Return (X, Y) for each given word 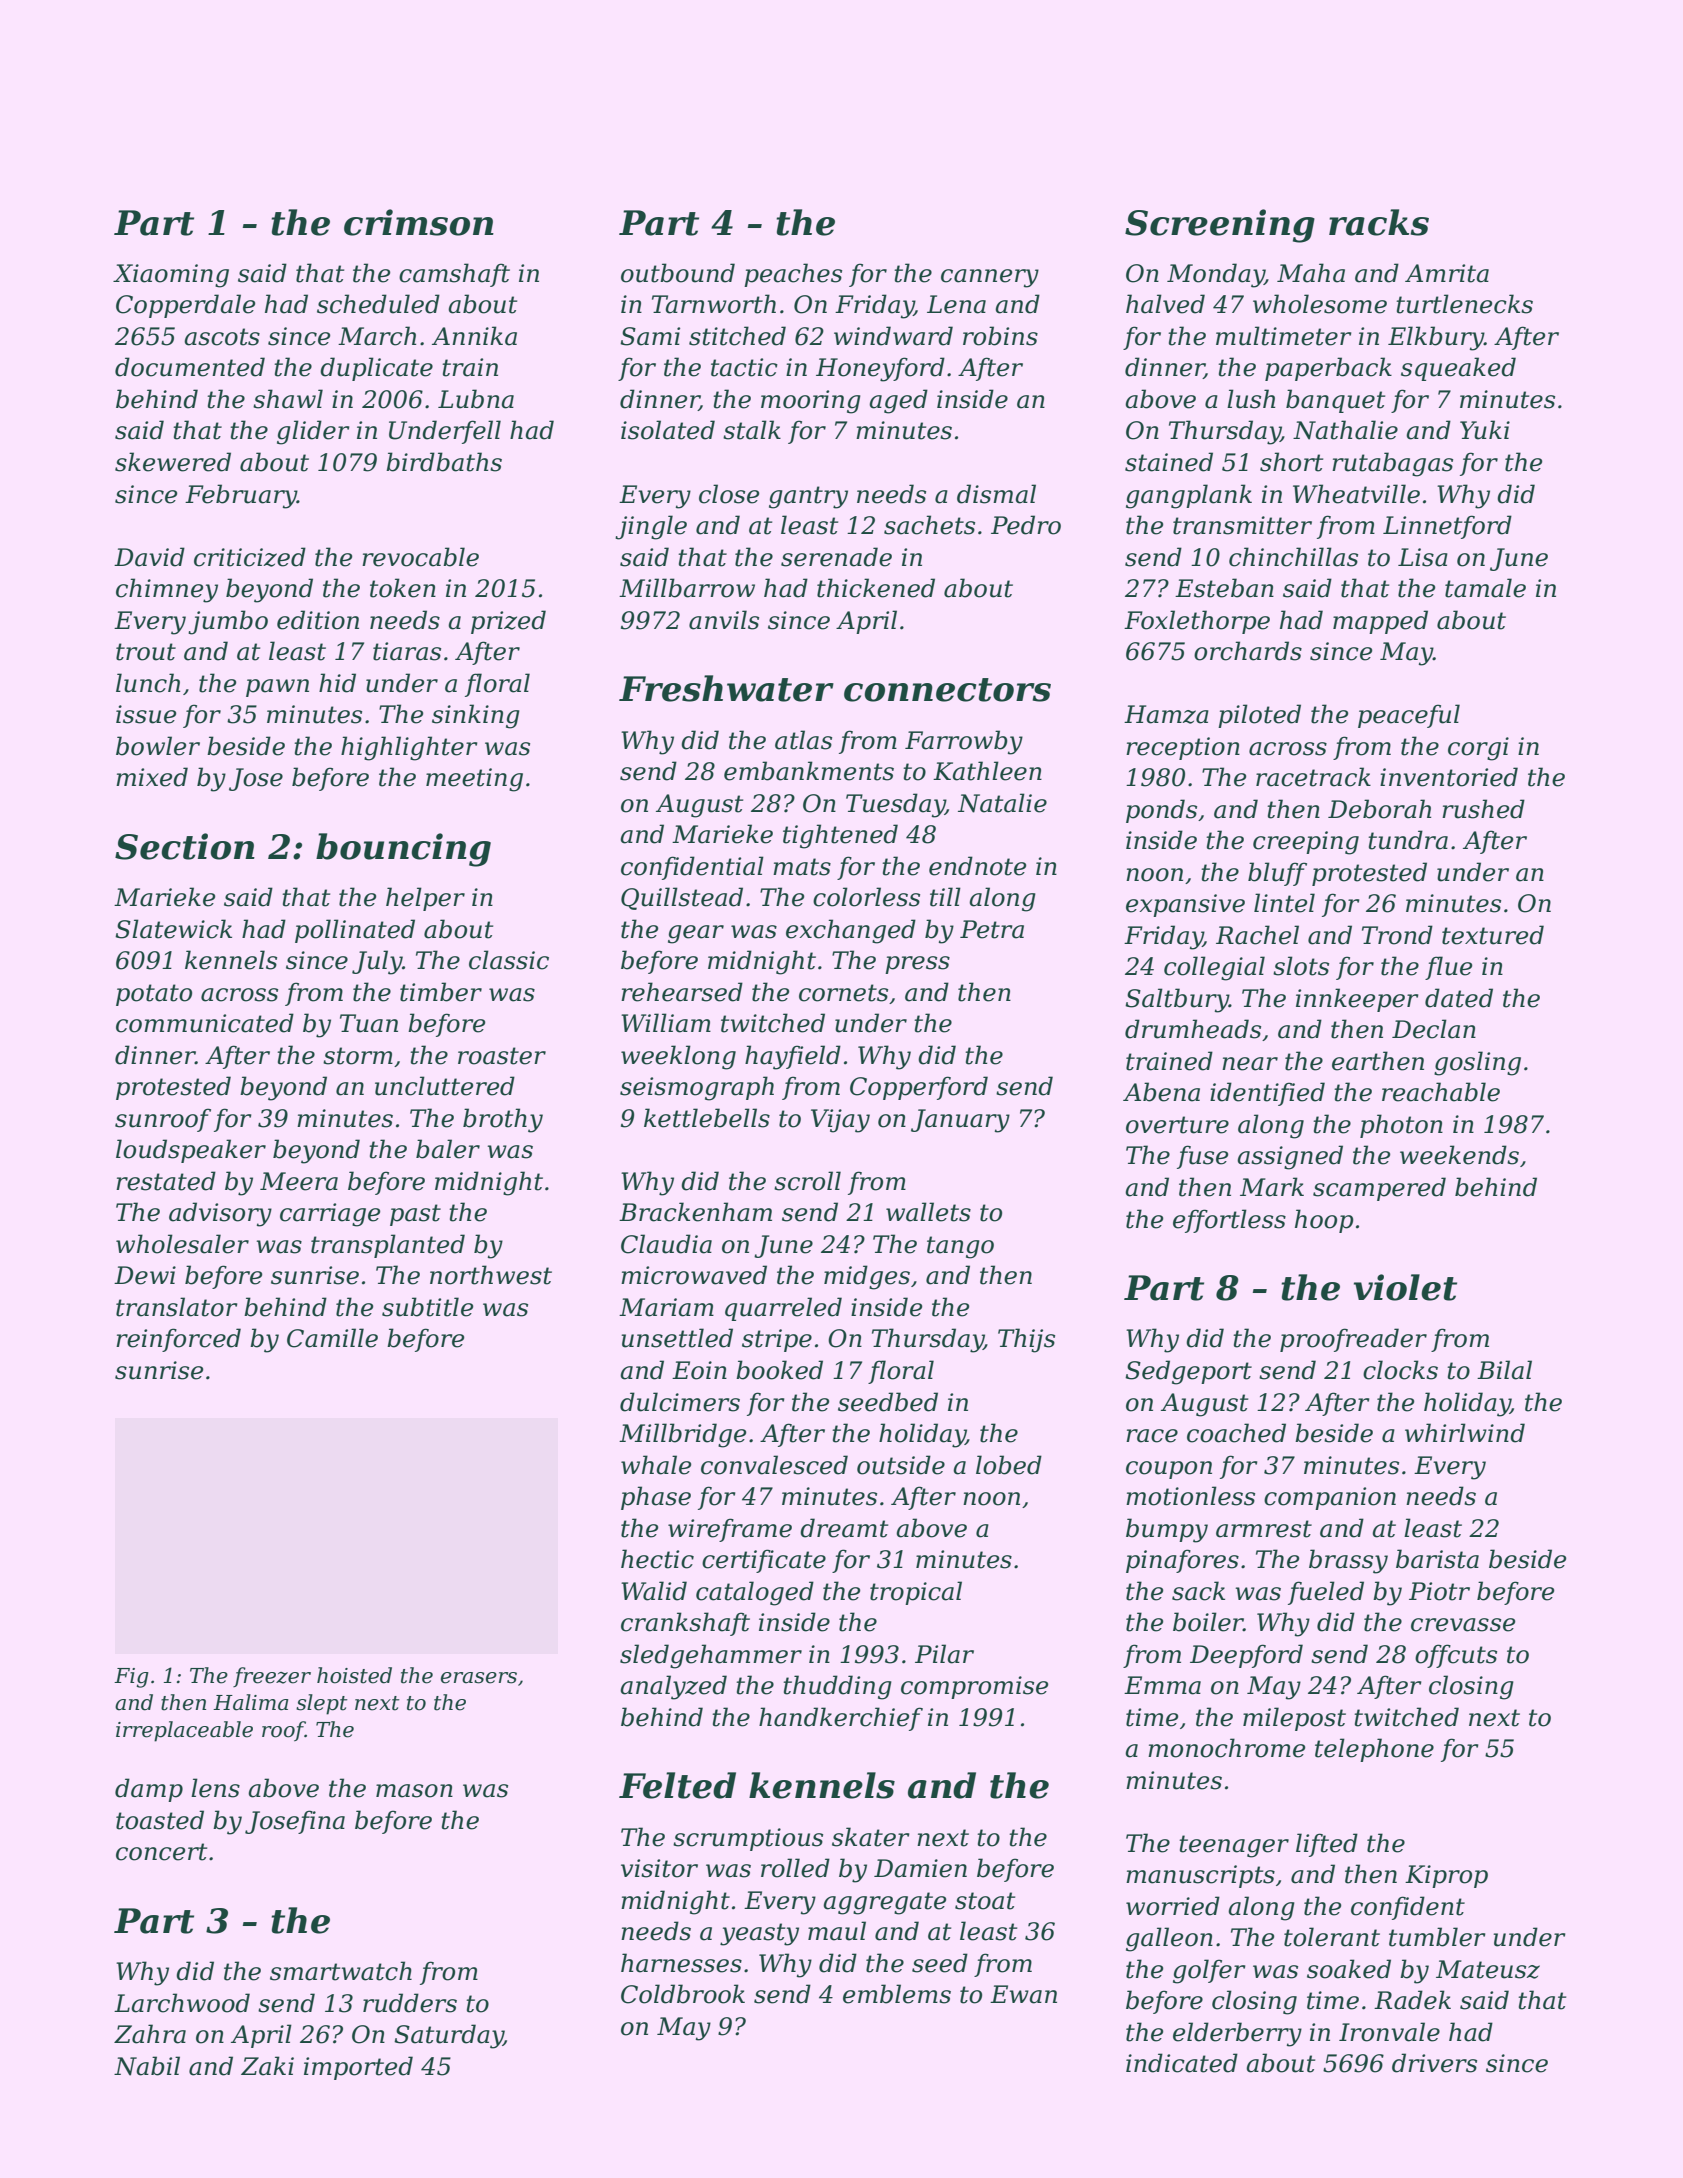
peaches (793, 275)
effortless (1229, 1221)
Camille (332, 1338)
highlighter (409, 748)
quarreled (783, 1309)
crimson (419, 222)
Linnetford (1447, 527)
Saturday (449, 2036)
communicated (205, 1023)
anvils (724, 620)
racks (1379, 222)
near (1250, 1064)
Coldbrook (683, 1994)
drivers (1434, 2063)
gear (696, 934)
